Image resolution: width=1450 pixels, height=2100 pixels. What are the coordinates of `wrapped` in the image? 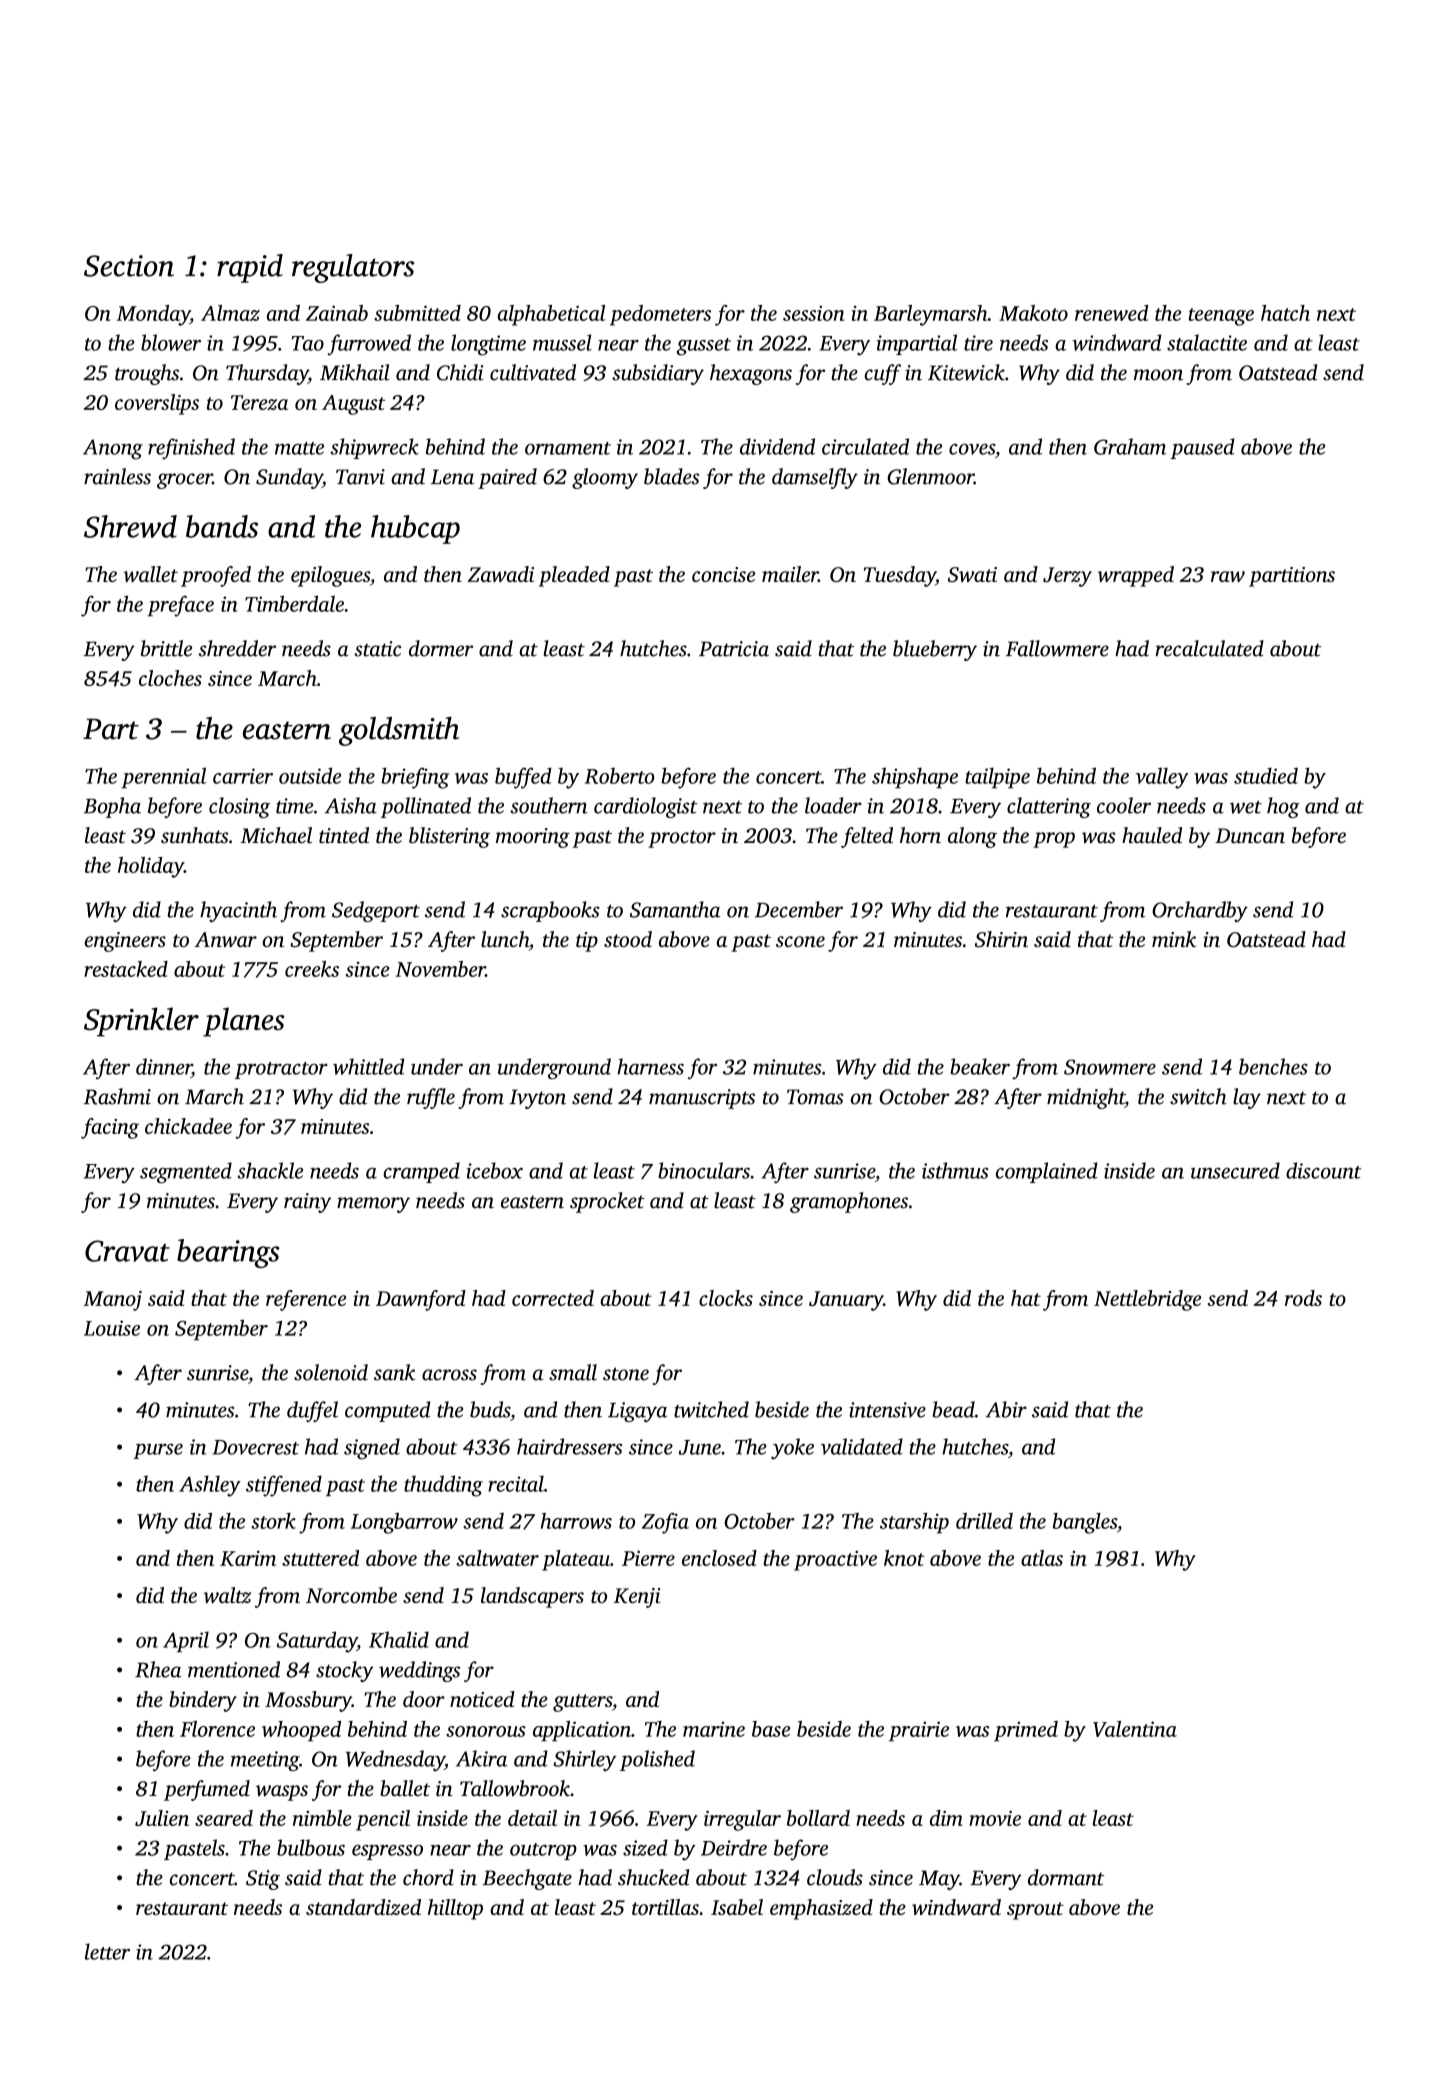 It's located at (1136, 576).
